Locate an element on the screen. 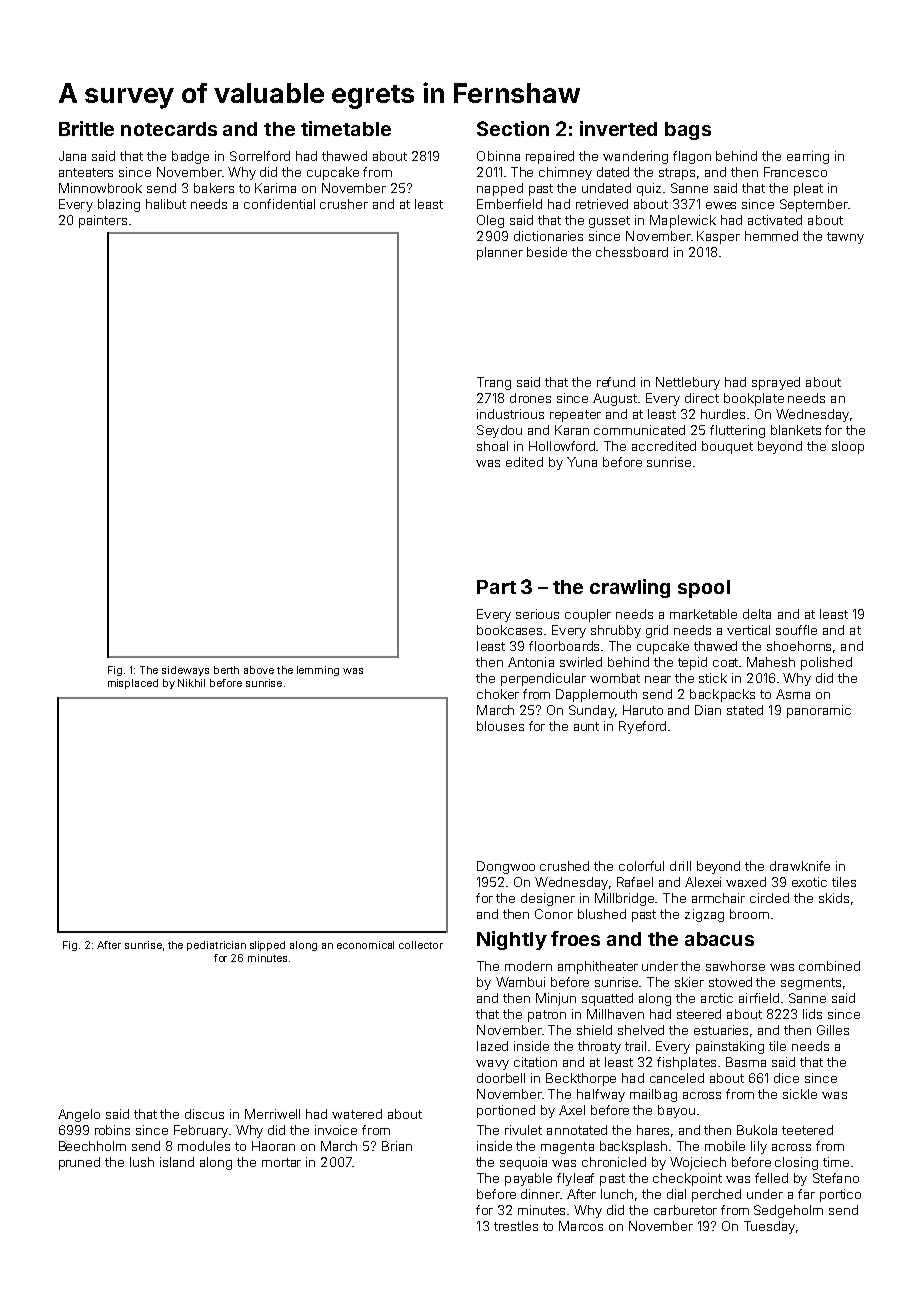  discus is located at coordinates (204, 1114).
